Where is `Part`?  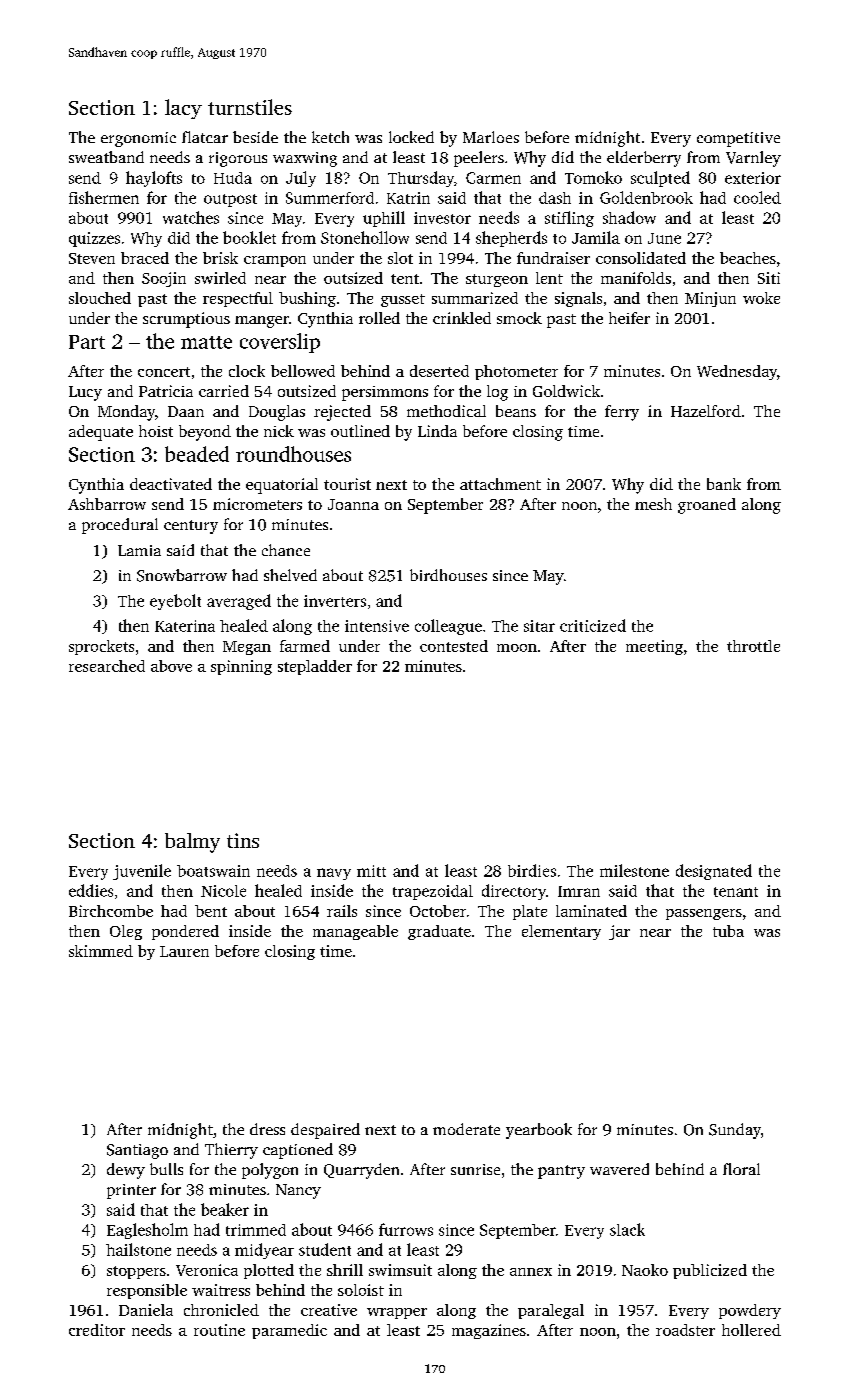 Part is located at coordinates (87, 342).
